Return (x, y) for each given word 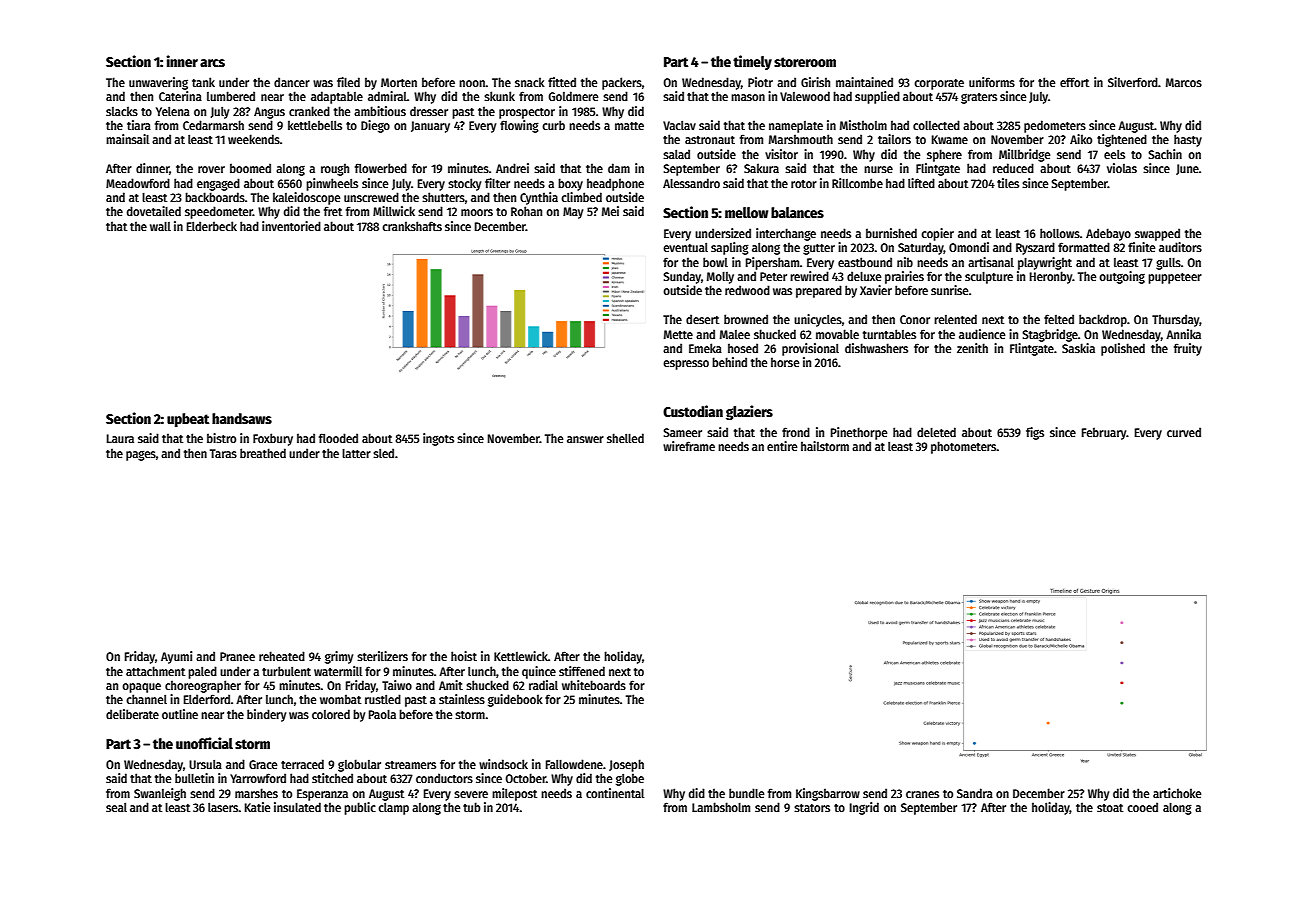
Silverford (1133, 82)
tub (472, 807)
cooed (1142, 807)
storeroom (805, 62)
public (360, 808)
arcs (212, 63)
